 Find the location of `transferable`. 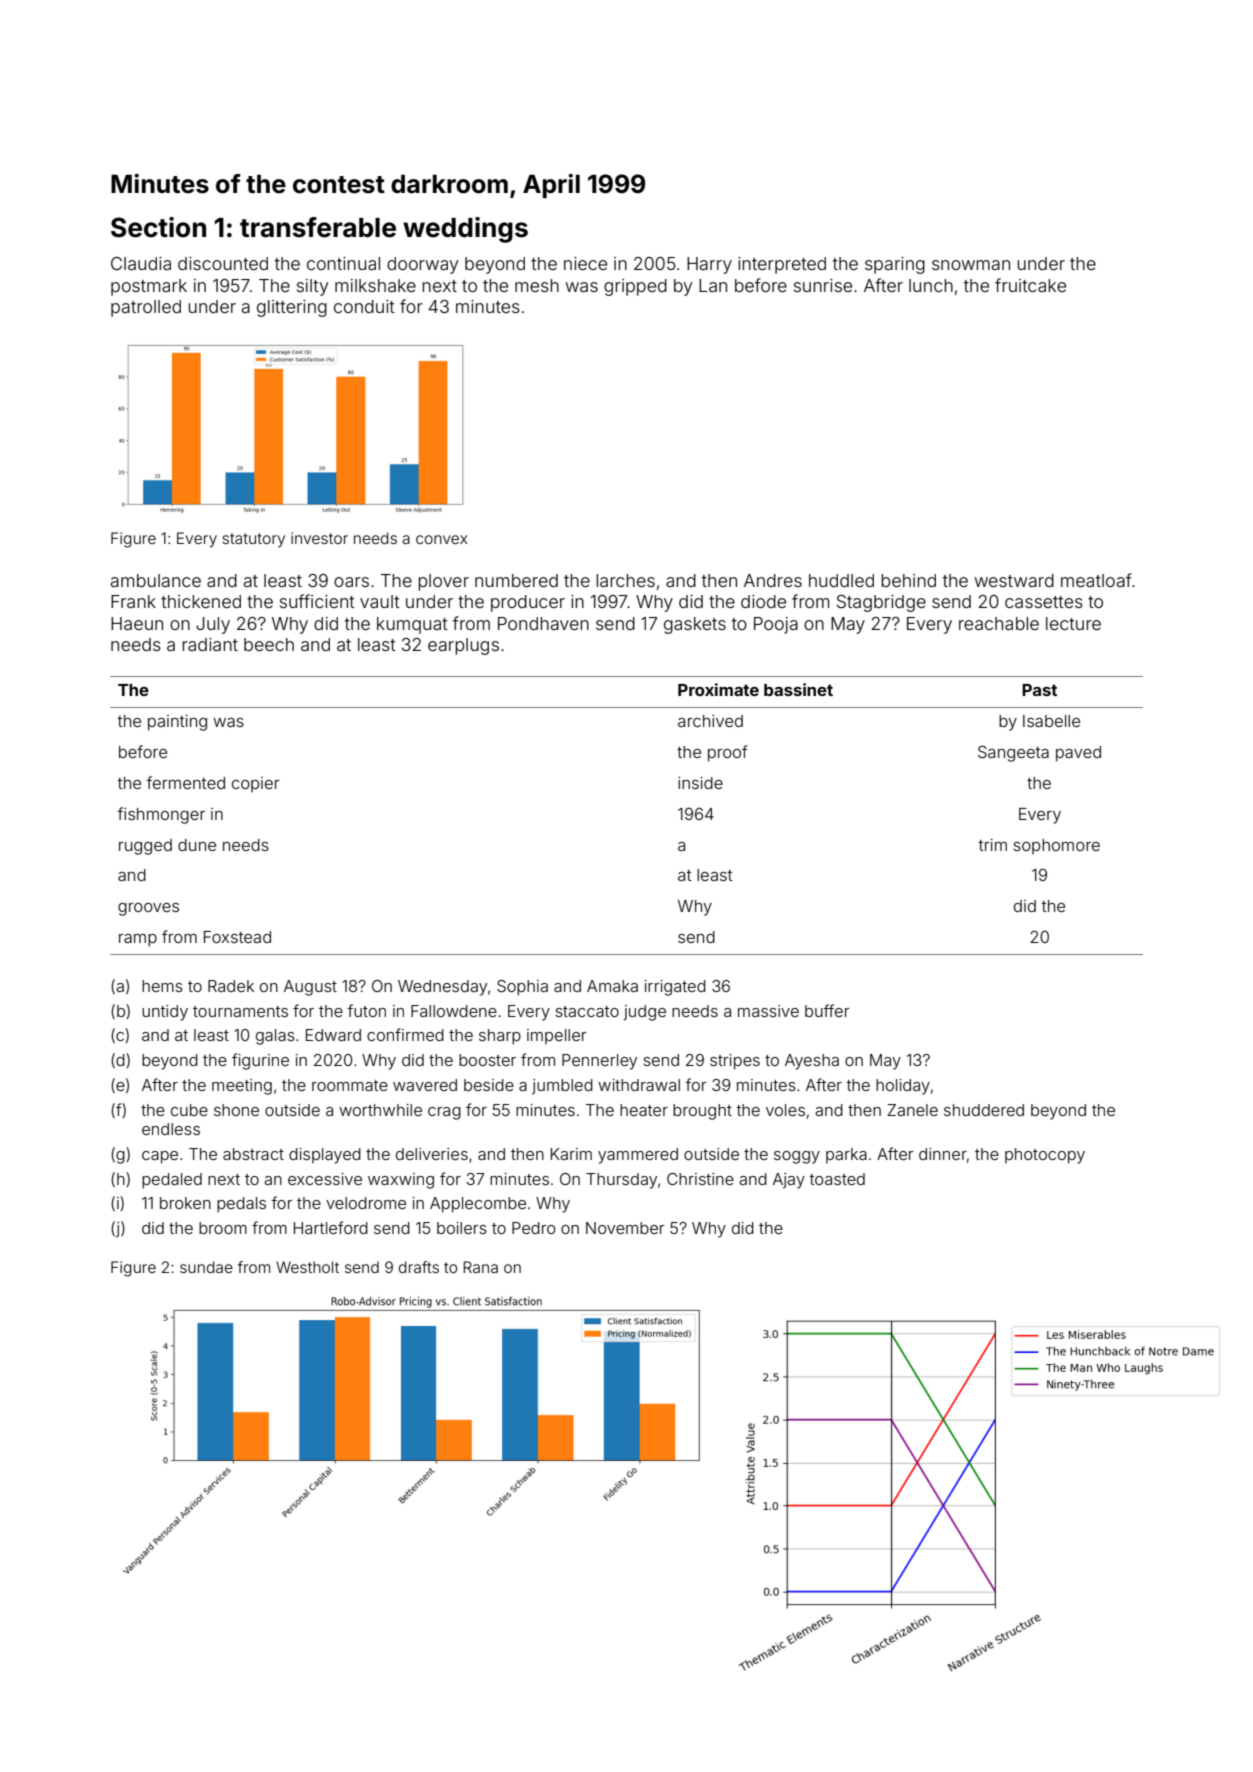

transferable is located at coordinates (318, 227).
